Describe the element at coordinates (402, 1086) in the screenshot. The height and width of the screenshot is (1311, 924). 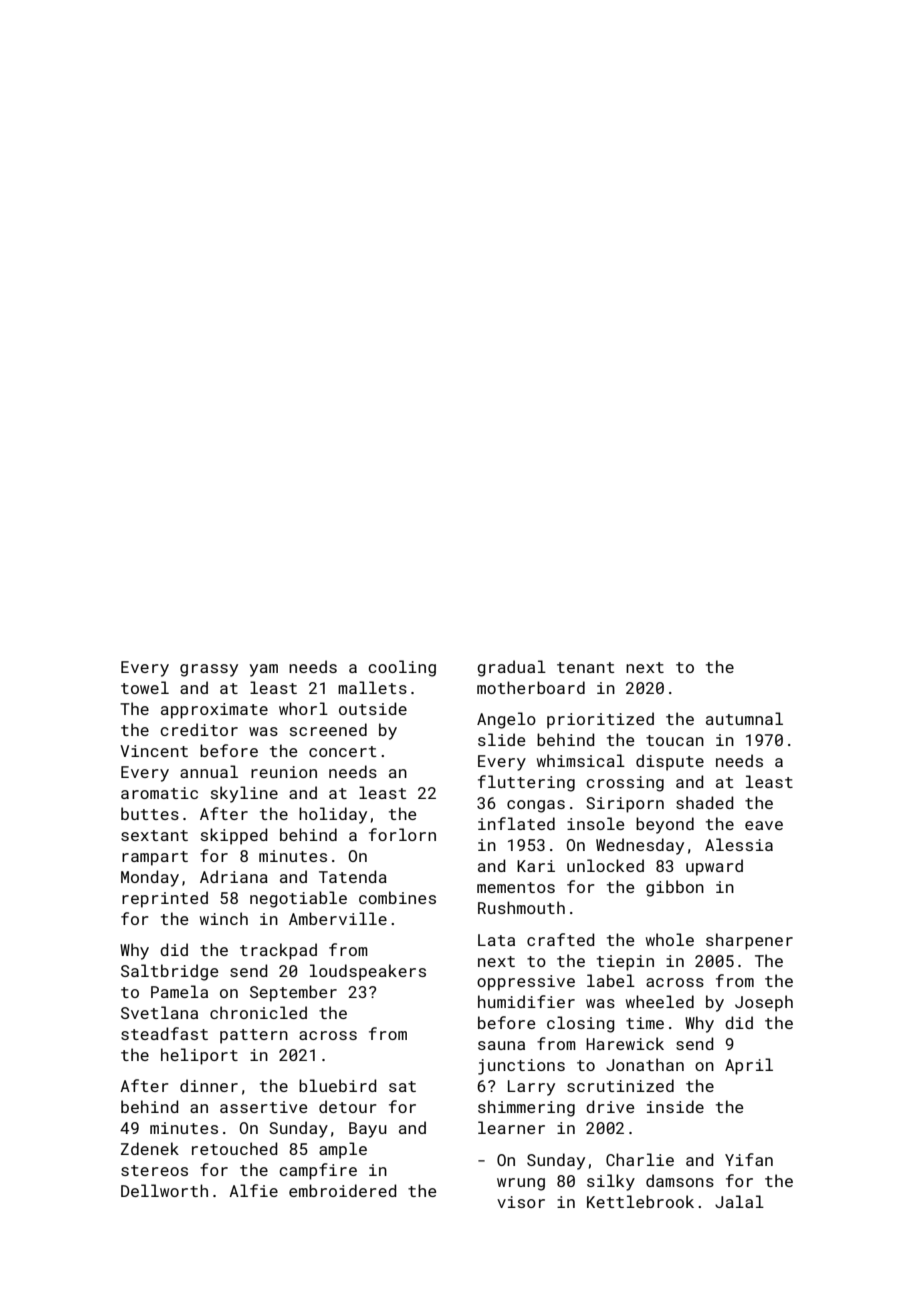
I see `sat` at that location.
